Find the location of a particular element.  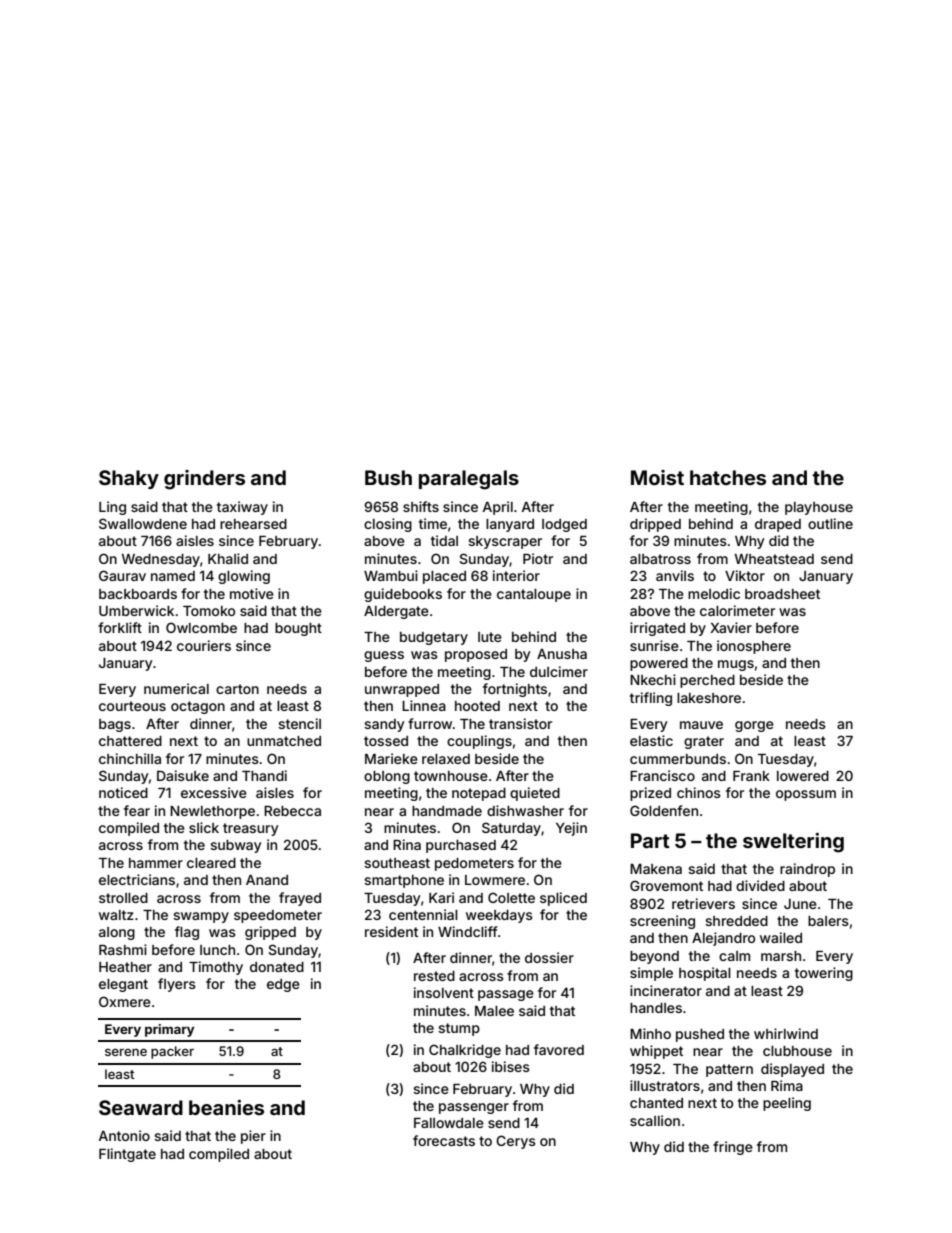

forecasts is located at coordinates (444, 1140).
